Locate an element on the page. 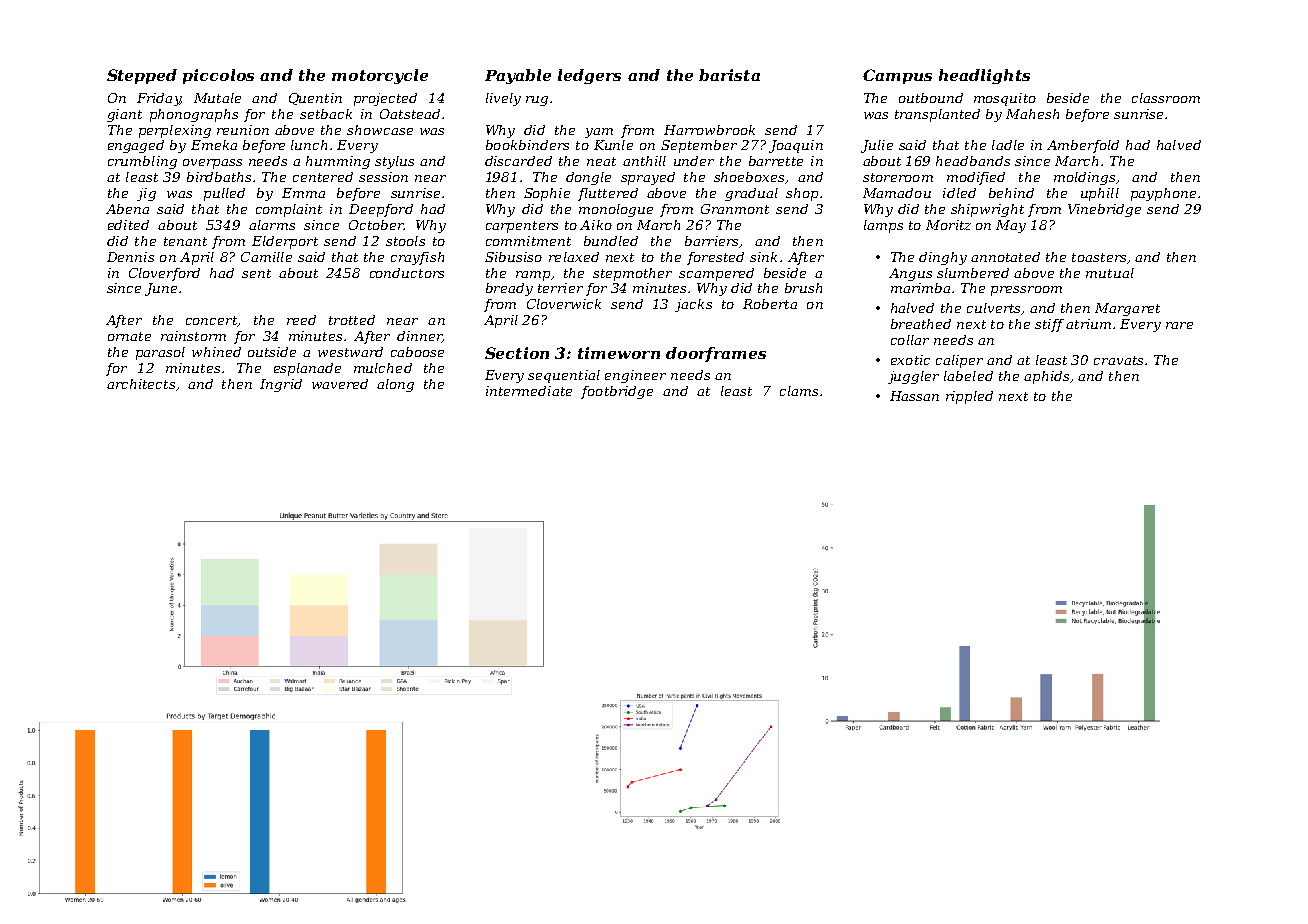  yam is located at coordinates (599, 133).
